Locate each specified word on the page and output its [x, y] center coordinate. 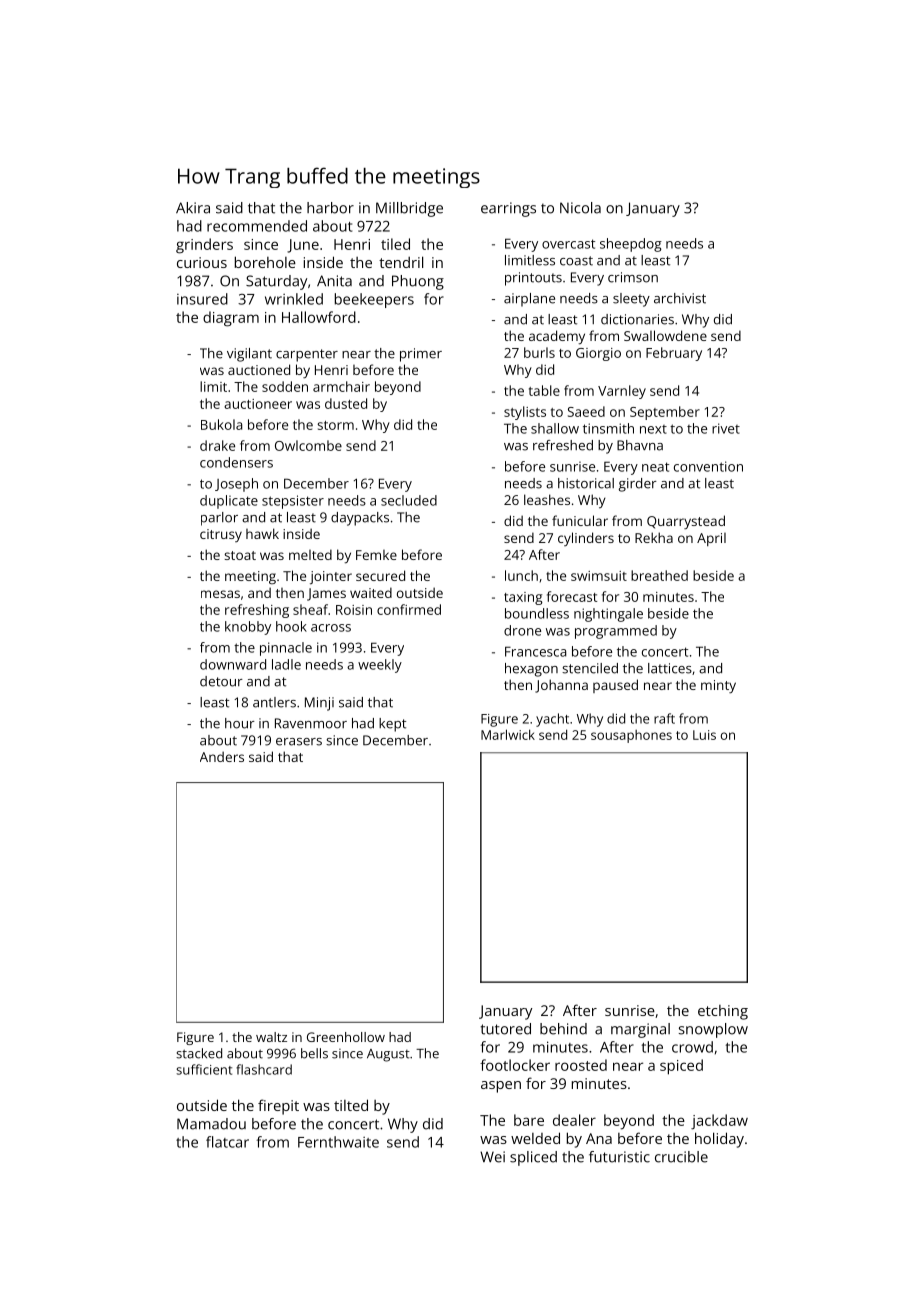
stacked [199, 1053]
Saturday [276, 282]
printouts [533, 279]
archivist [680, 298]
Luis [704, 735]
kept [392, 725]
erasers [299, 742]
